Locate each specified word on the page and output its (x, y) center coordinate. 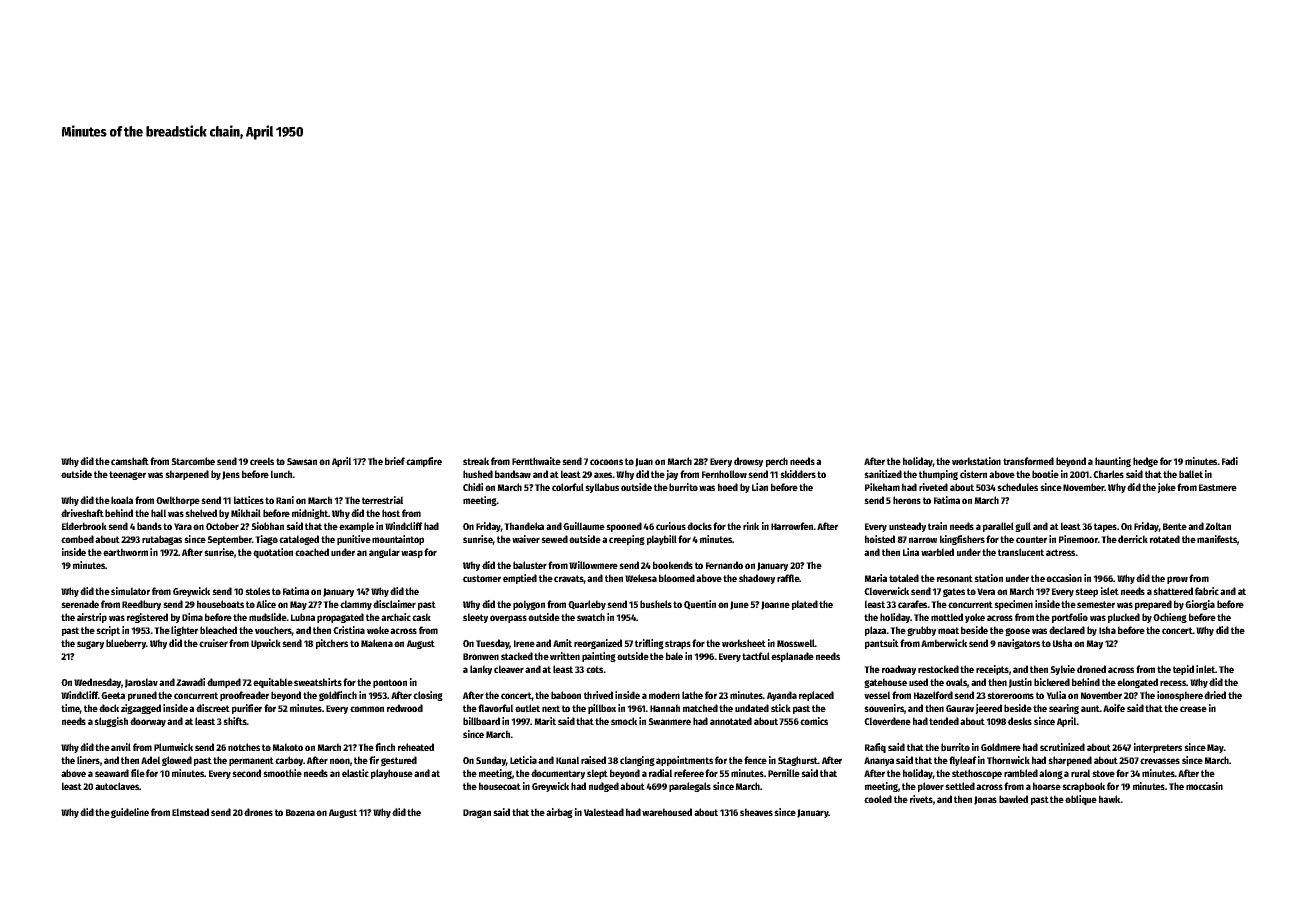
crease (1193, 709)
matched (700, 708)
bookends (673, 565)
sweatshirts (318, 682)
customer (482, 578)
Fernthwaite (536, 461)
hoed (728, 487)
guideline (130, 813)
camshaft (130, 461)
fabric (1207, 591)
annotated (731, 721)
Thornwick (1008, 760)
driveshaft (82, 513)
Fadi (1230, 461)
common (367, 709)
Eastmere (1218, 487)
